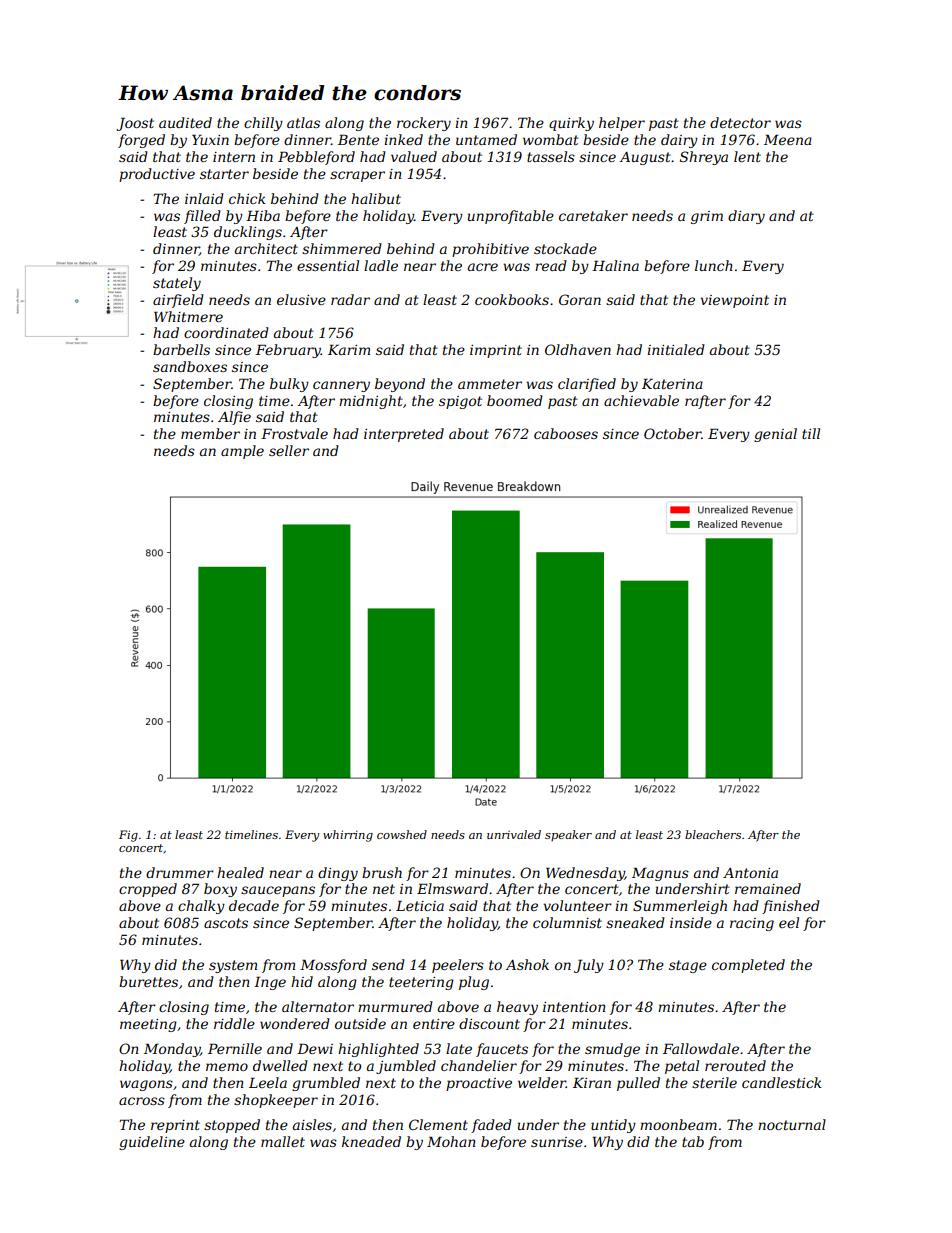 The width and height of the screenshot is (952, 1233). What do you see at coordinates (568, 835) in the screenshot?
I see `speaker` at bounding box center [568, 835].
